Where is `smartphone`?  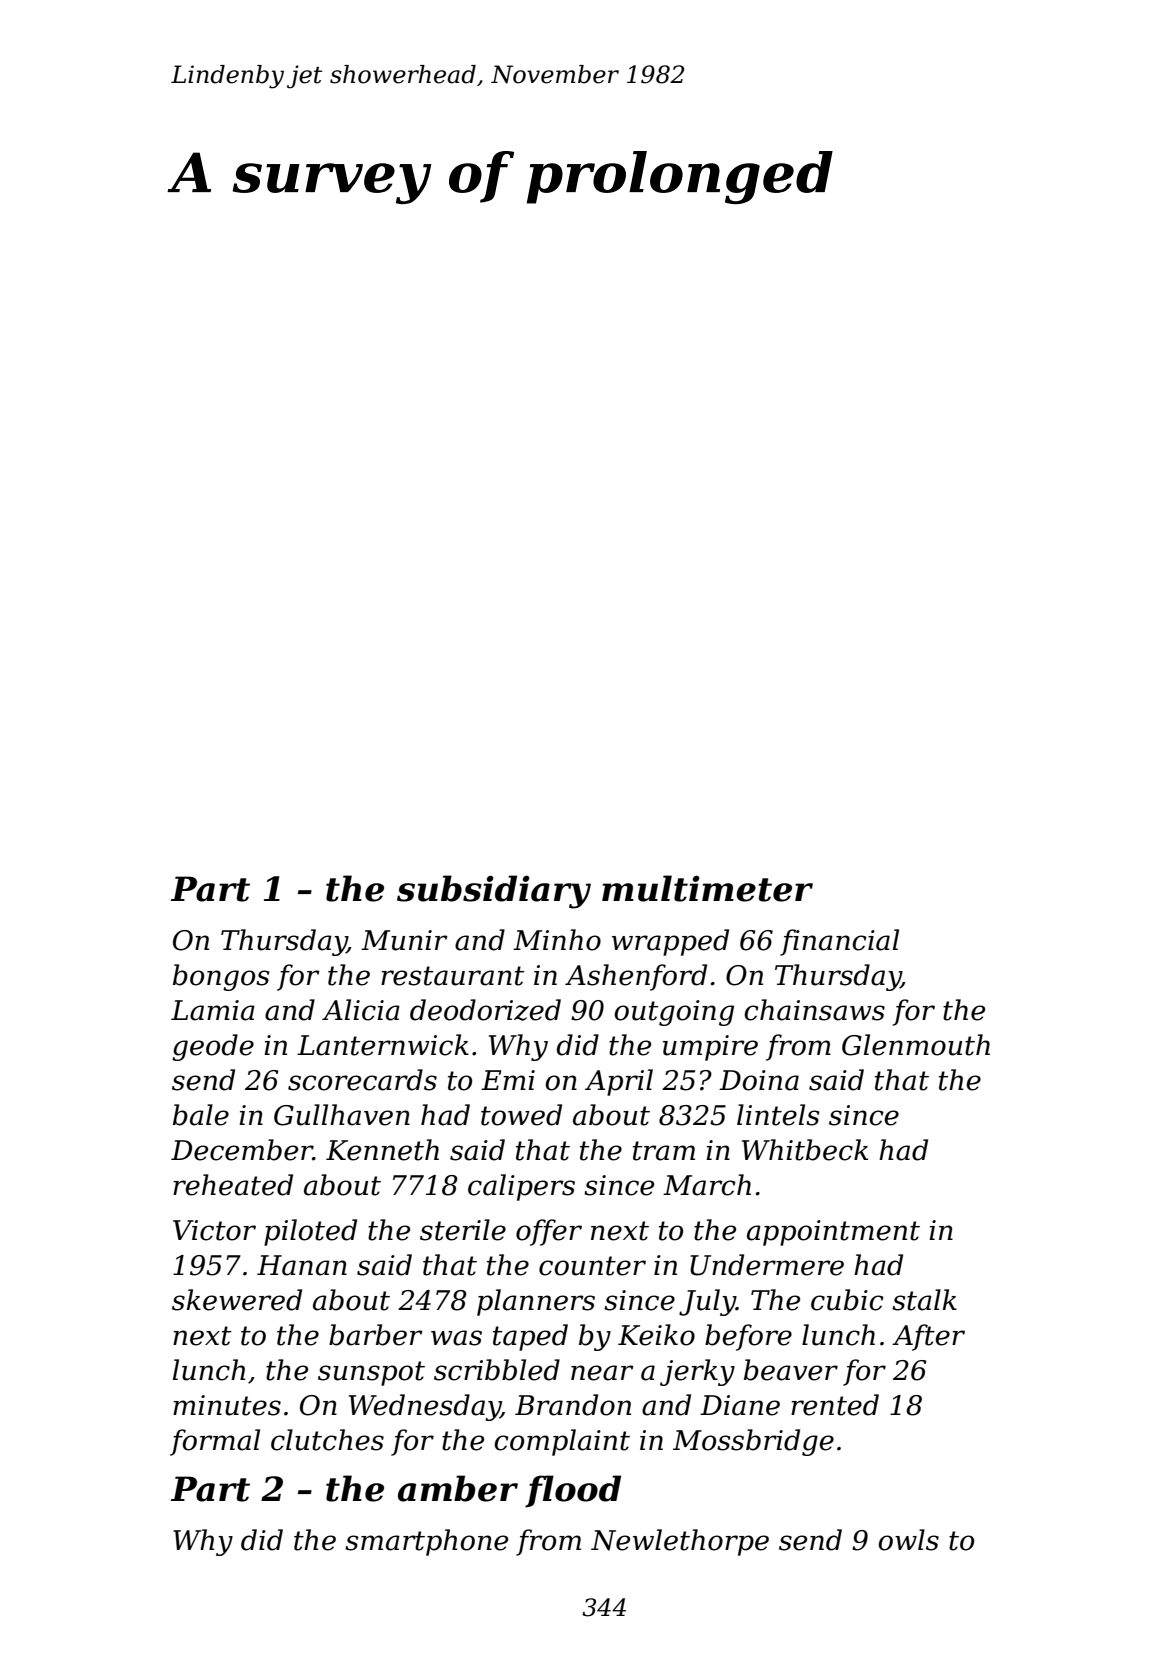 smartphone is located at coordinates (426, 1542).
